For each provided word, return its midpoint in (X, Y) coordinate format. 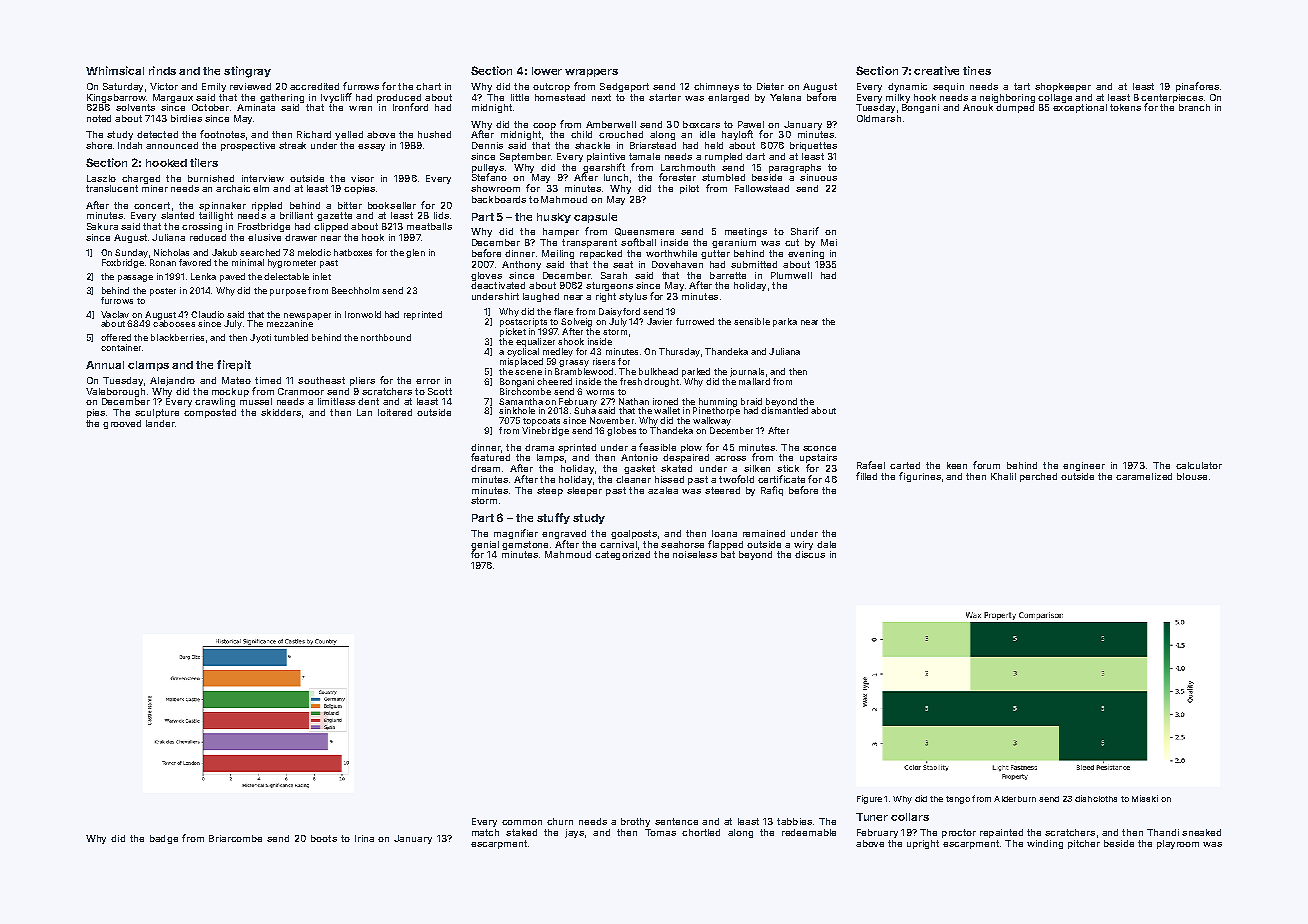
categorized (622, 555)
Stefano (489, 177)
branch (1194, 107)
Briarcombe (235, 838)
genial (485, 545)
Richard (314, 134)
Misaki (1145, 798)
